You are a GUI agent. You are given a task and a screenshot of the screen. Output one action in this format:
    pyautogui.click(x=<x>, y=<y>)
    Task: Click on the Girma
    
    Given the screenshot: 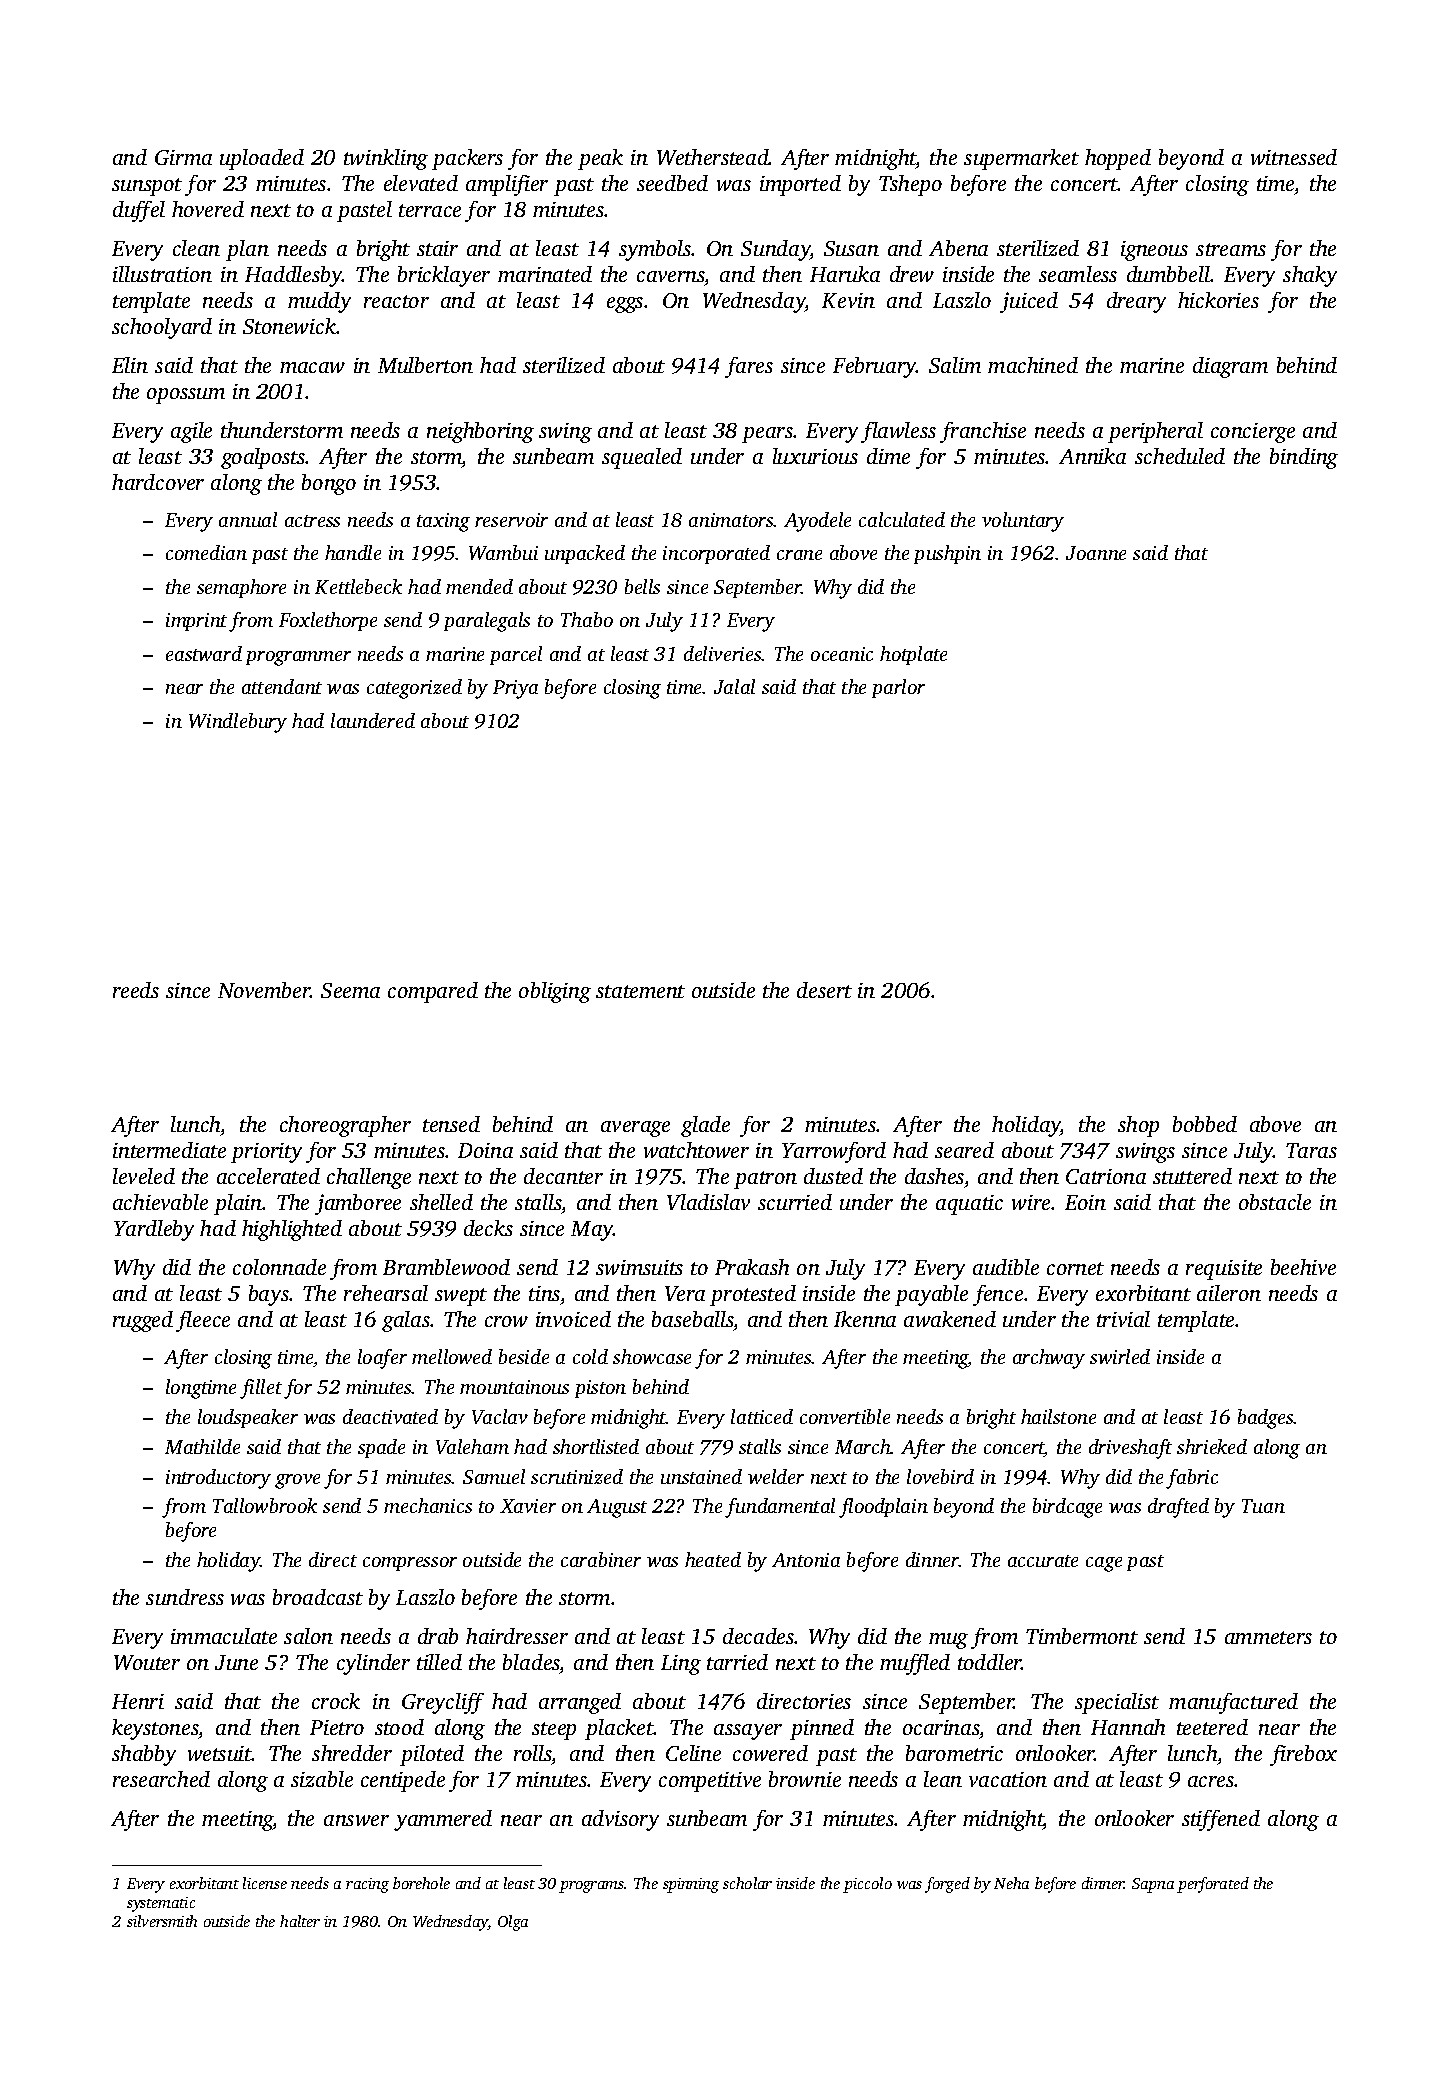 What is the action you would take?
    pyautogui.click(x=183, y=157)
